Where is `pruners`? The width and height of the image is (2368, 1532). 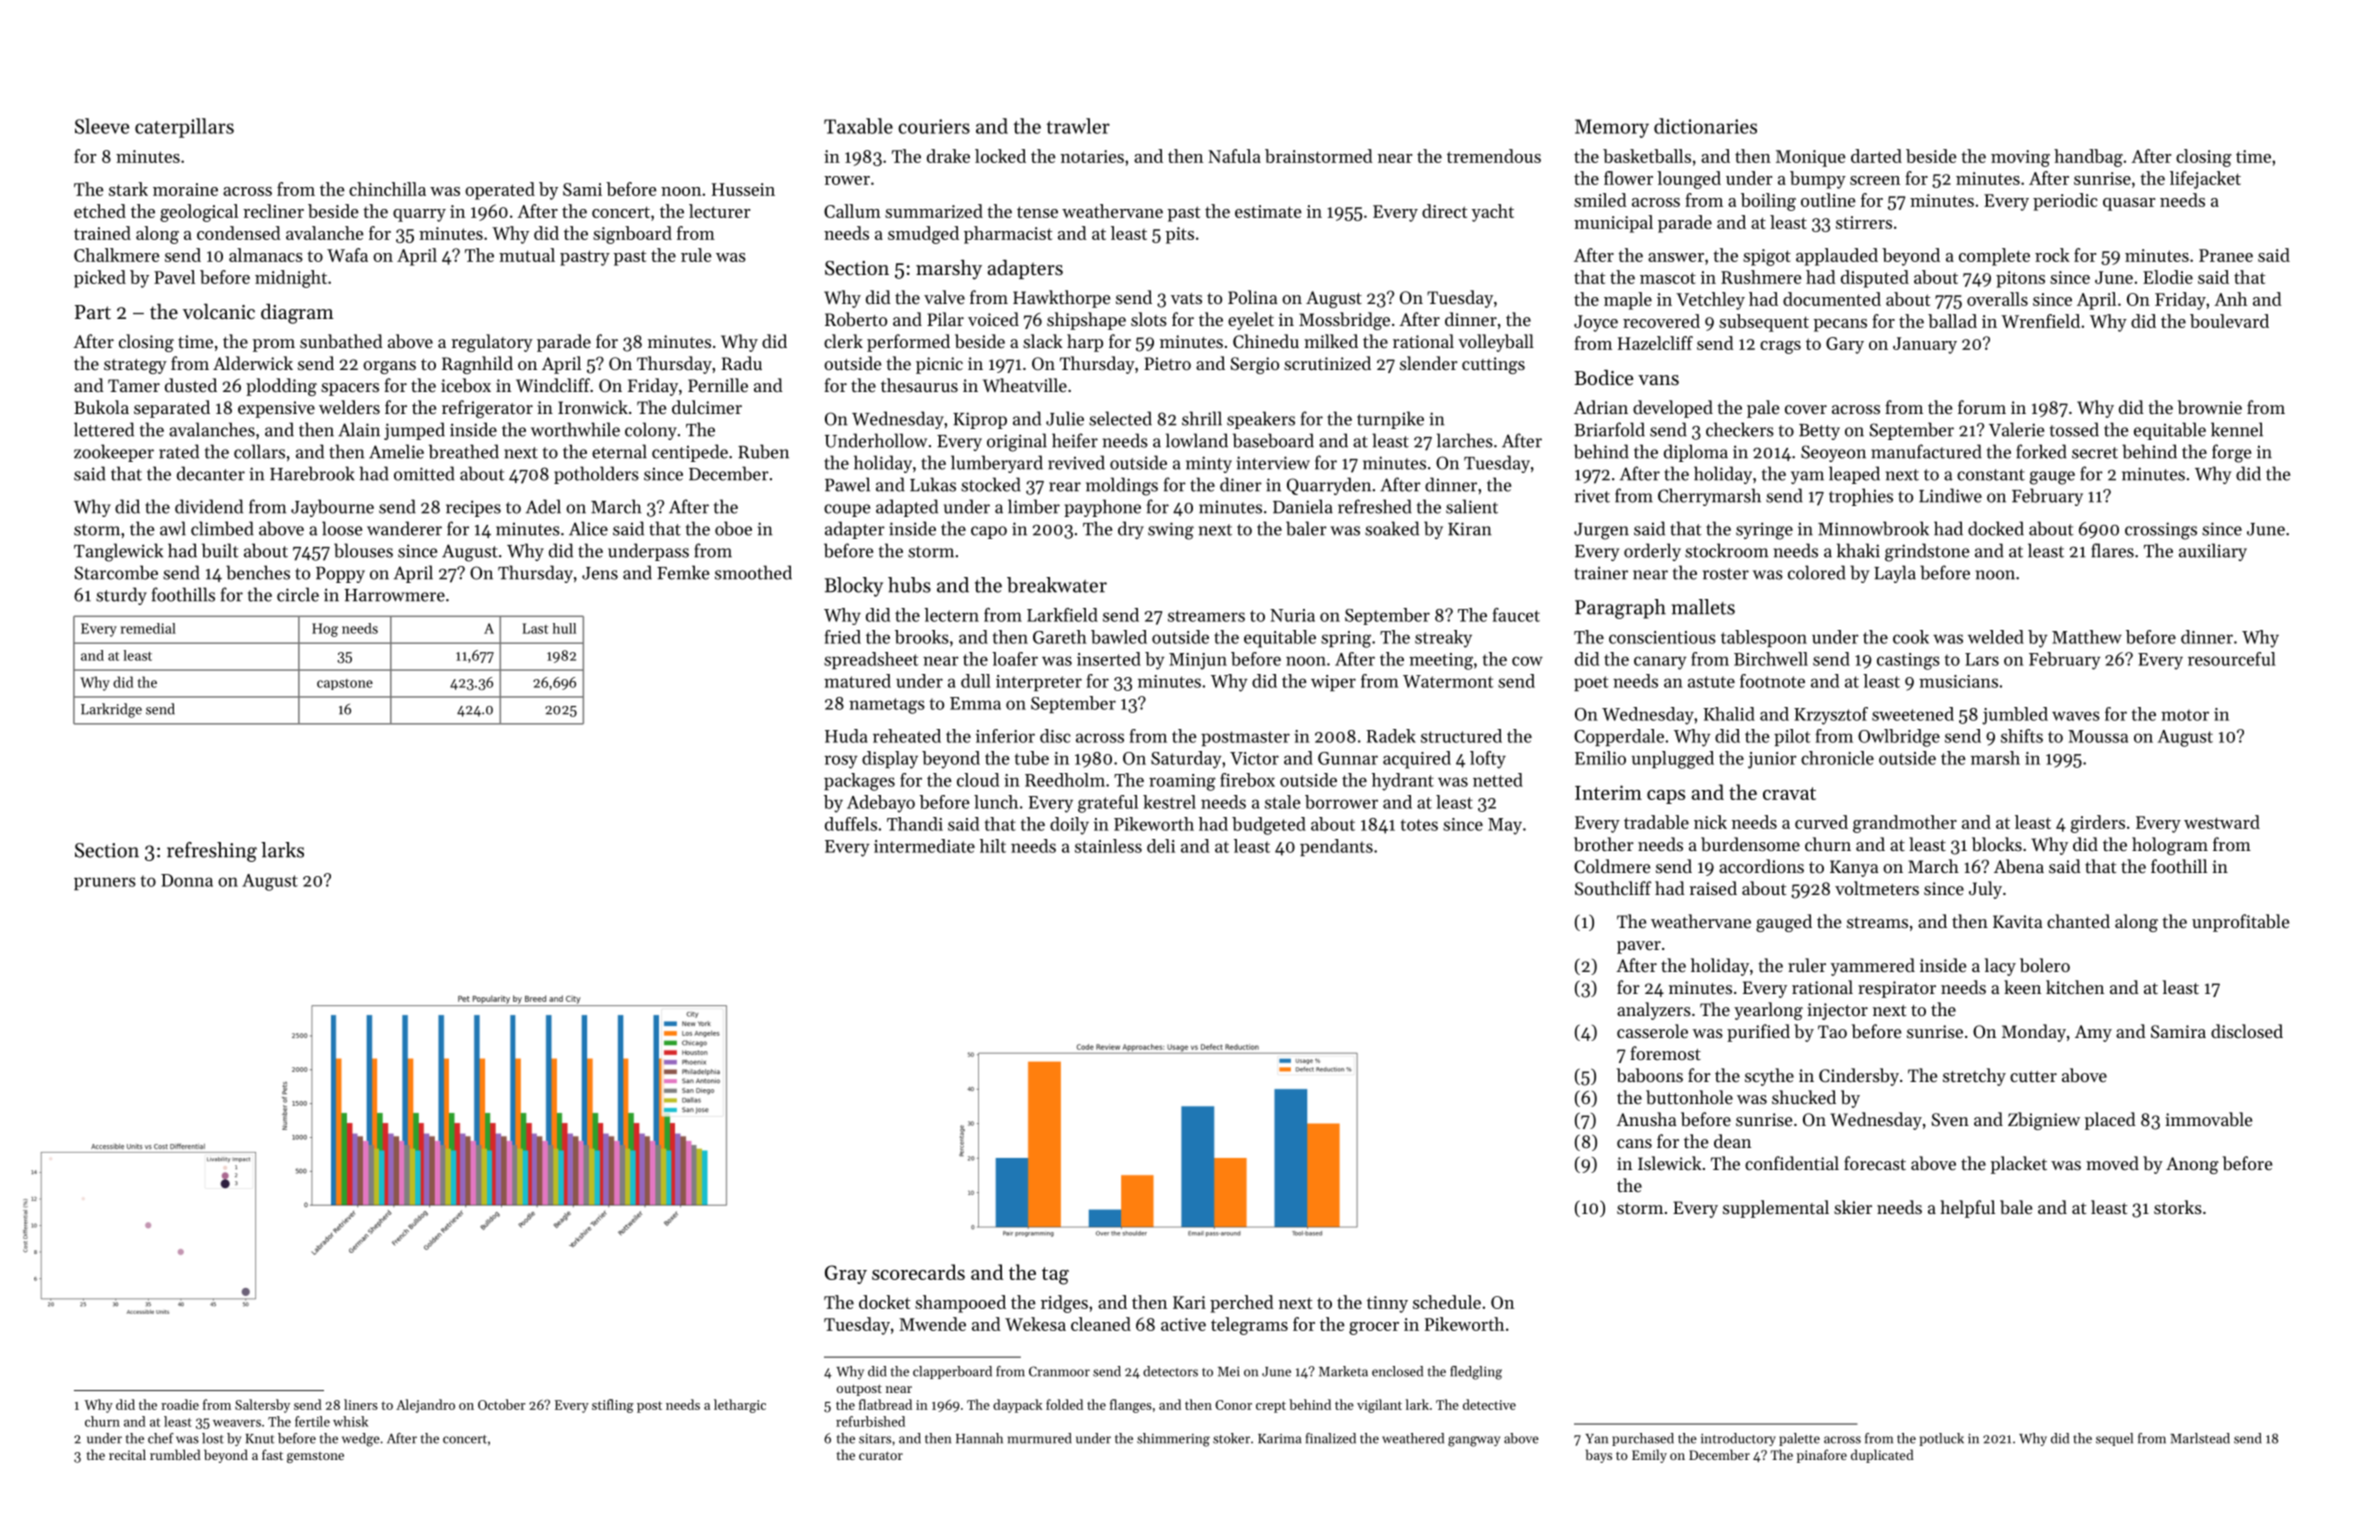 pruners is located at coordinates (105, 883).
